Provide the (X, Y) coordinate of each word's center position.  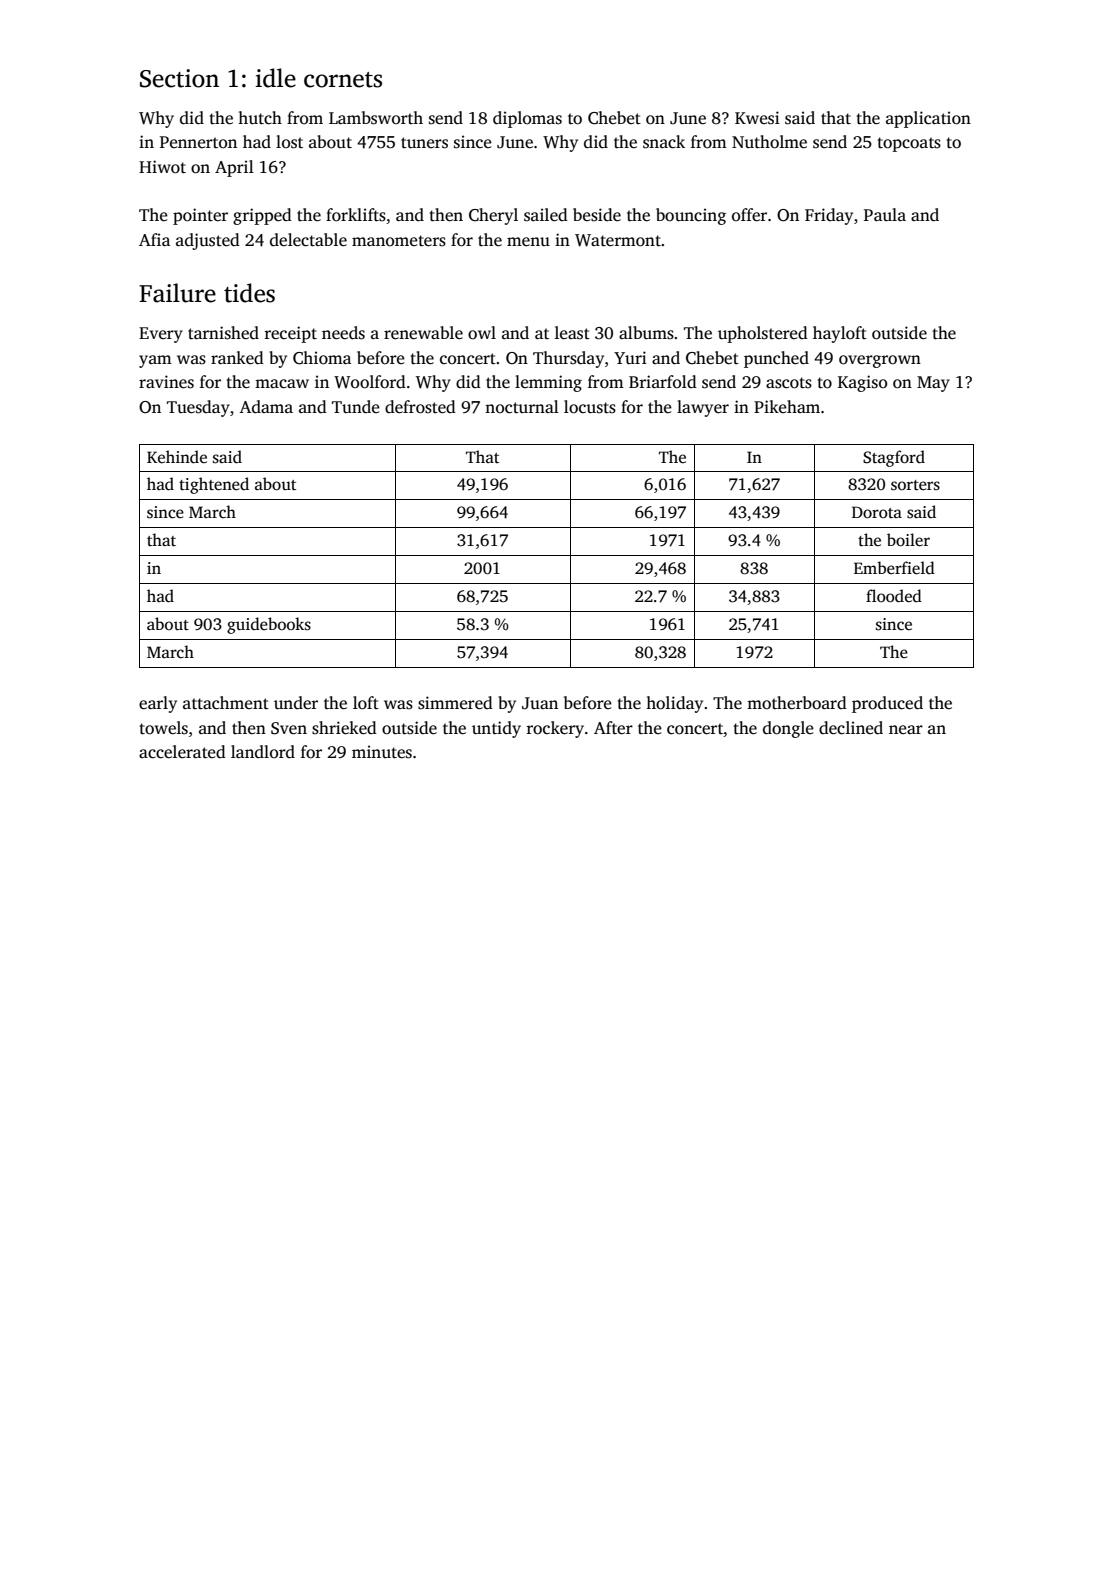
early (158, 704)
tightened (214, 485)
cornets (343, 80)
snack (664, 142)
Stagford (894, 458)
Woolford (370, 382)
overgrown (880, 361)
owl (482, 333)
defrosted (420, 407)
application (928, 119)
